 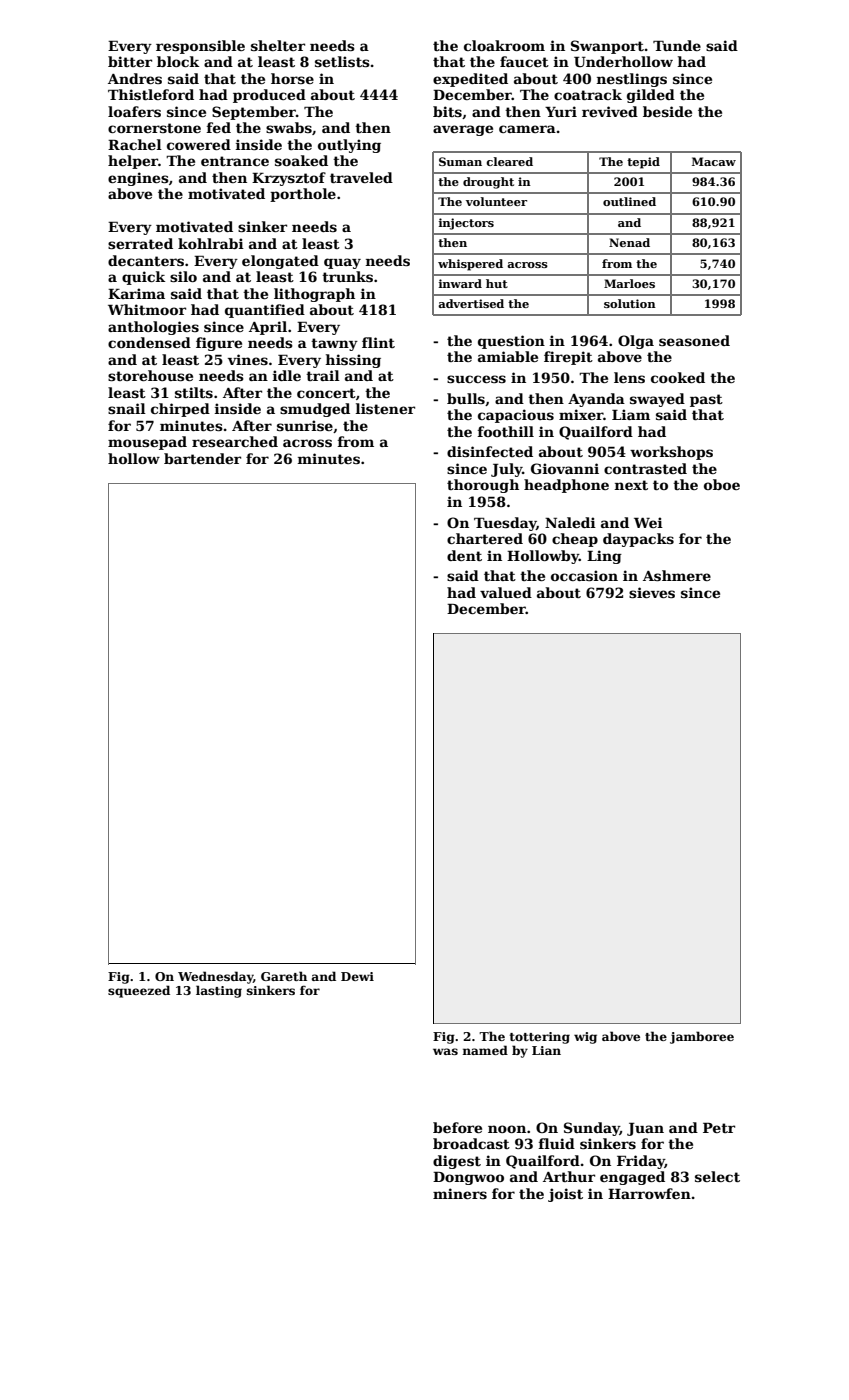 I want to click on sieves, so click(x=652, y=592).
